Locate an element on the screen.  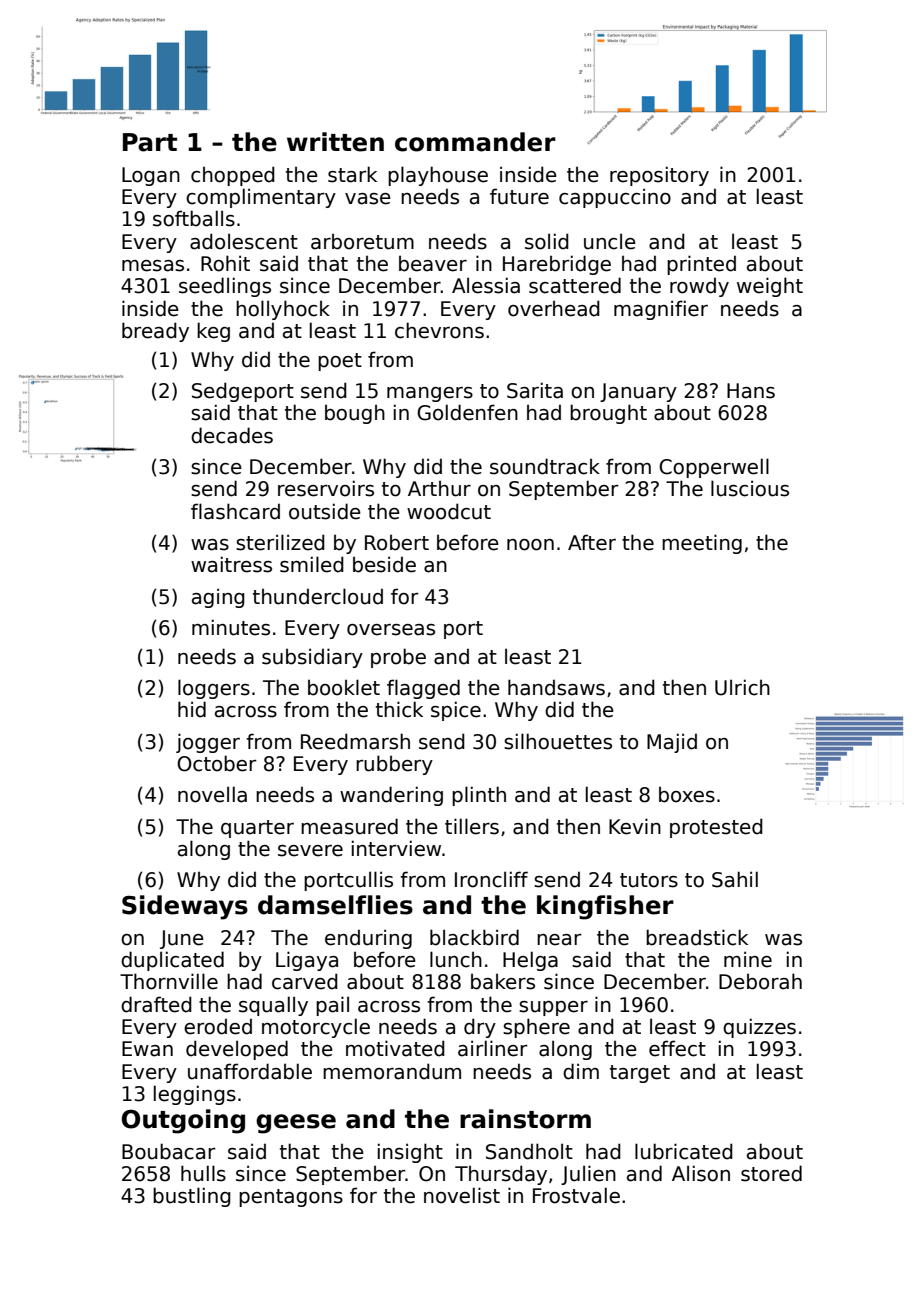
printed is located at coordinates (701, 265).
